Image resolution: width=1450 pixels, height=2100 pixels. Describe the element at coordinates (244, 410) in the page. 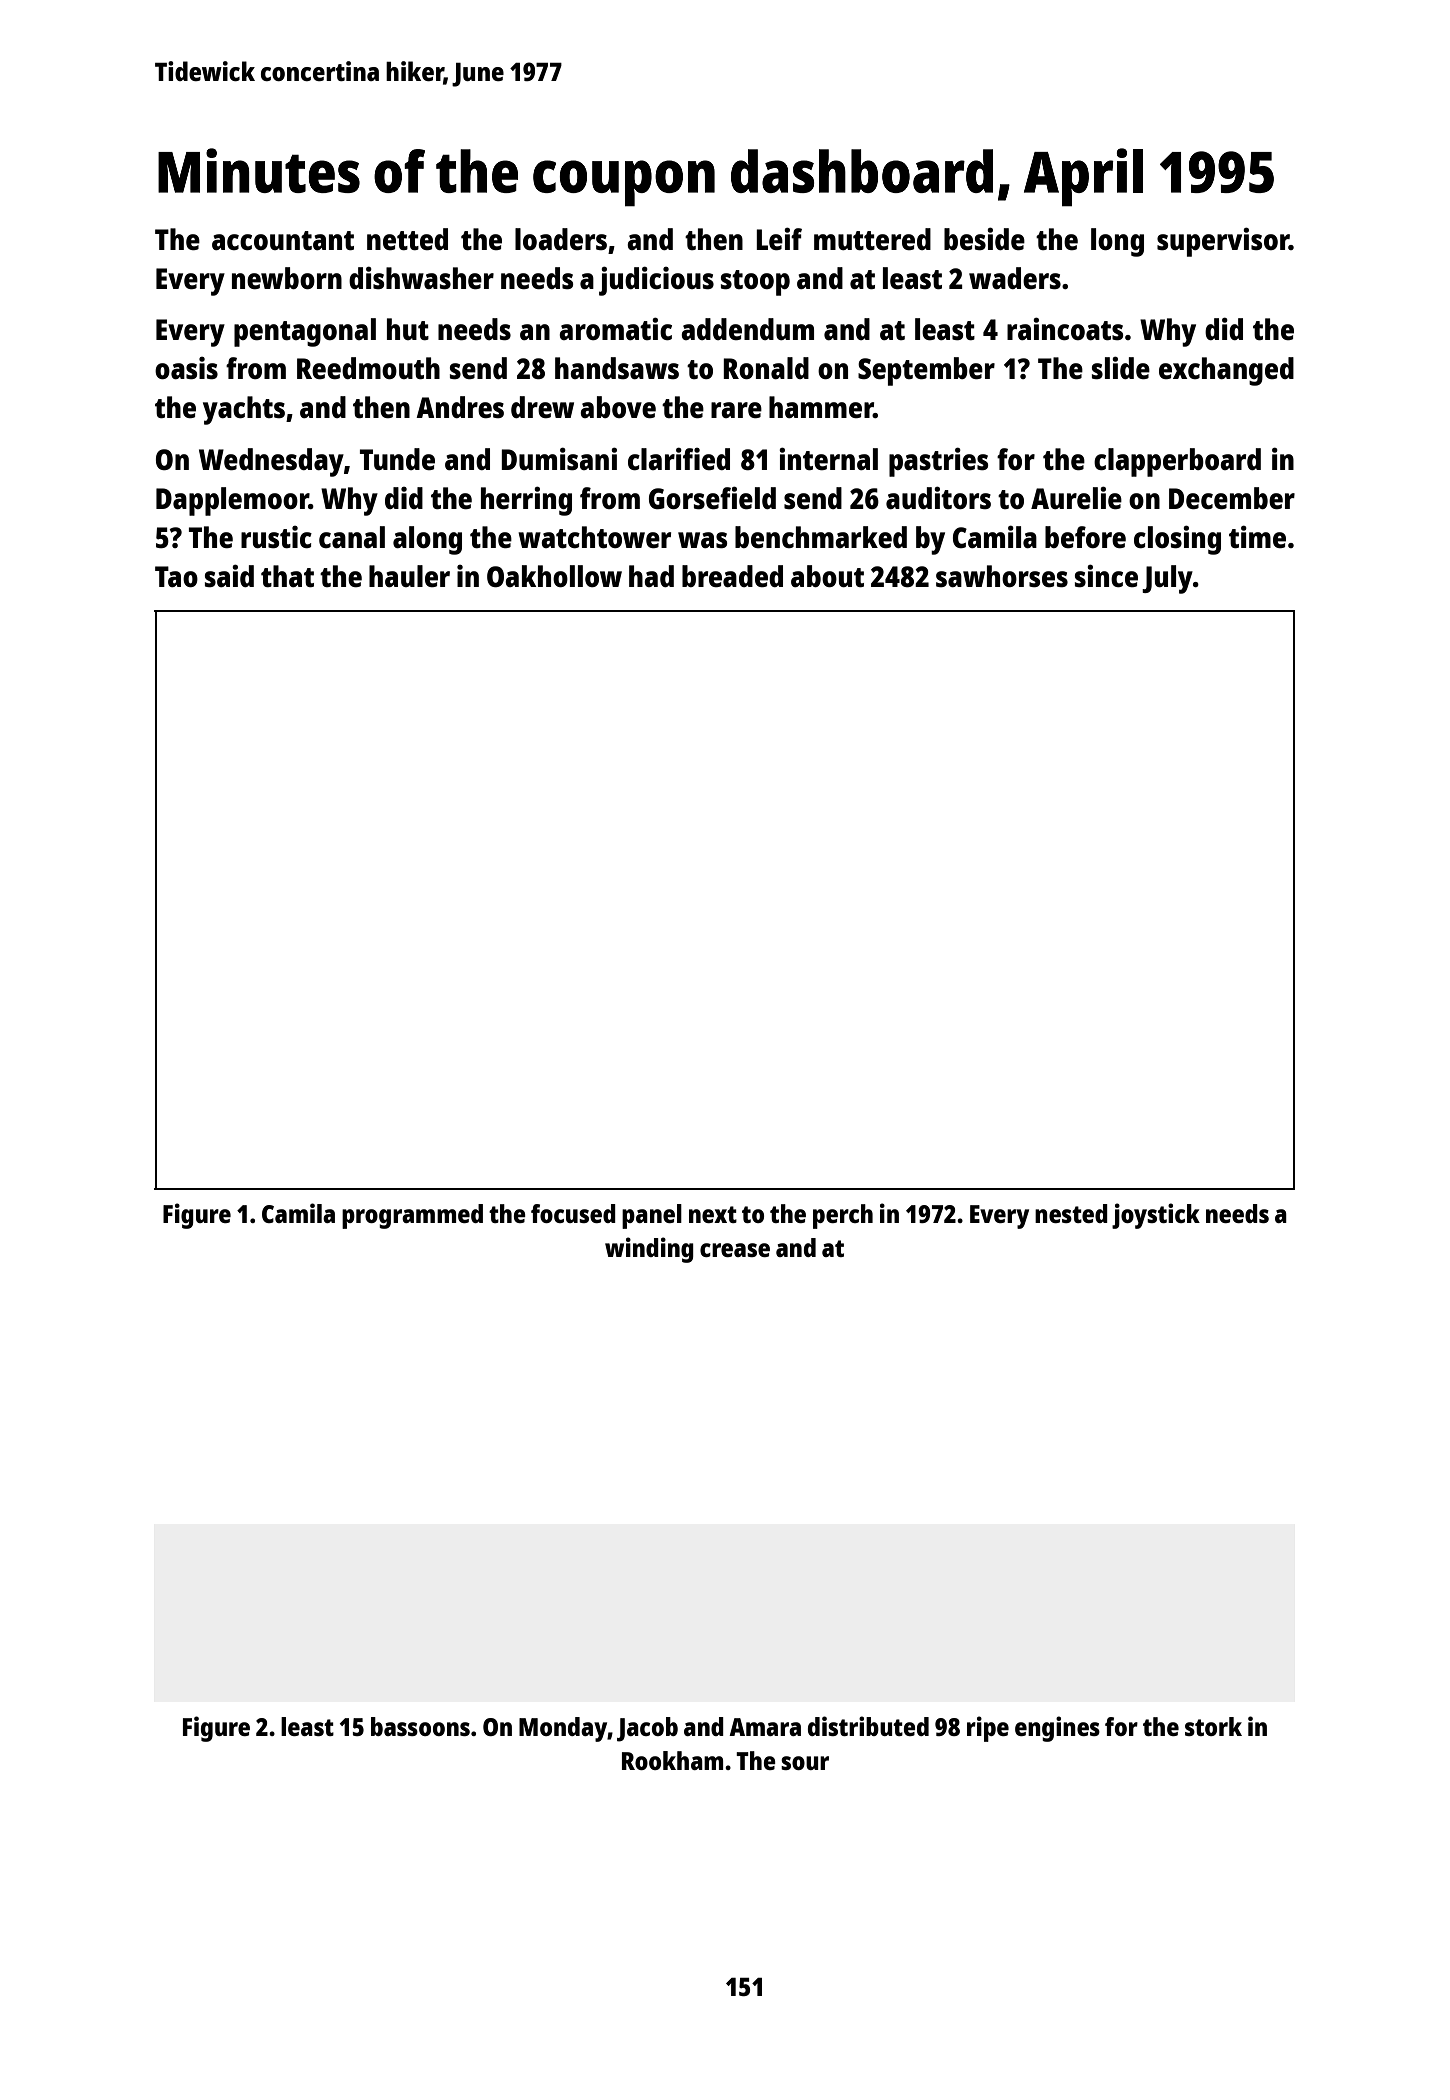

I see `yachts` at that location.
